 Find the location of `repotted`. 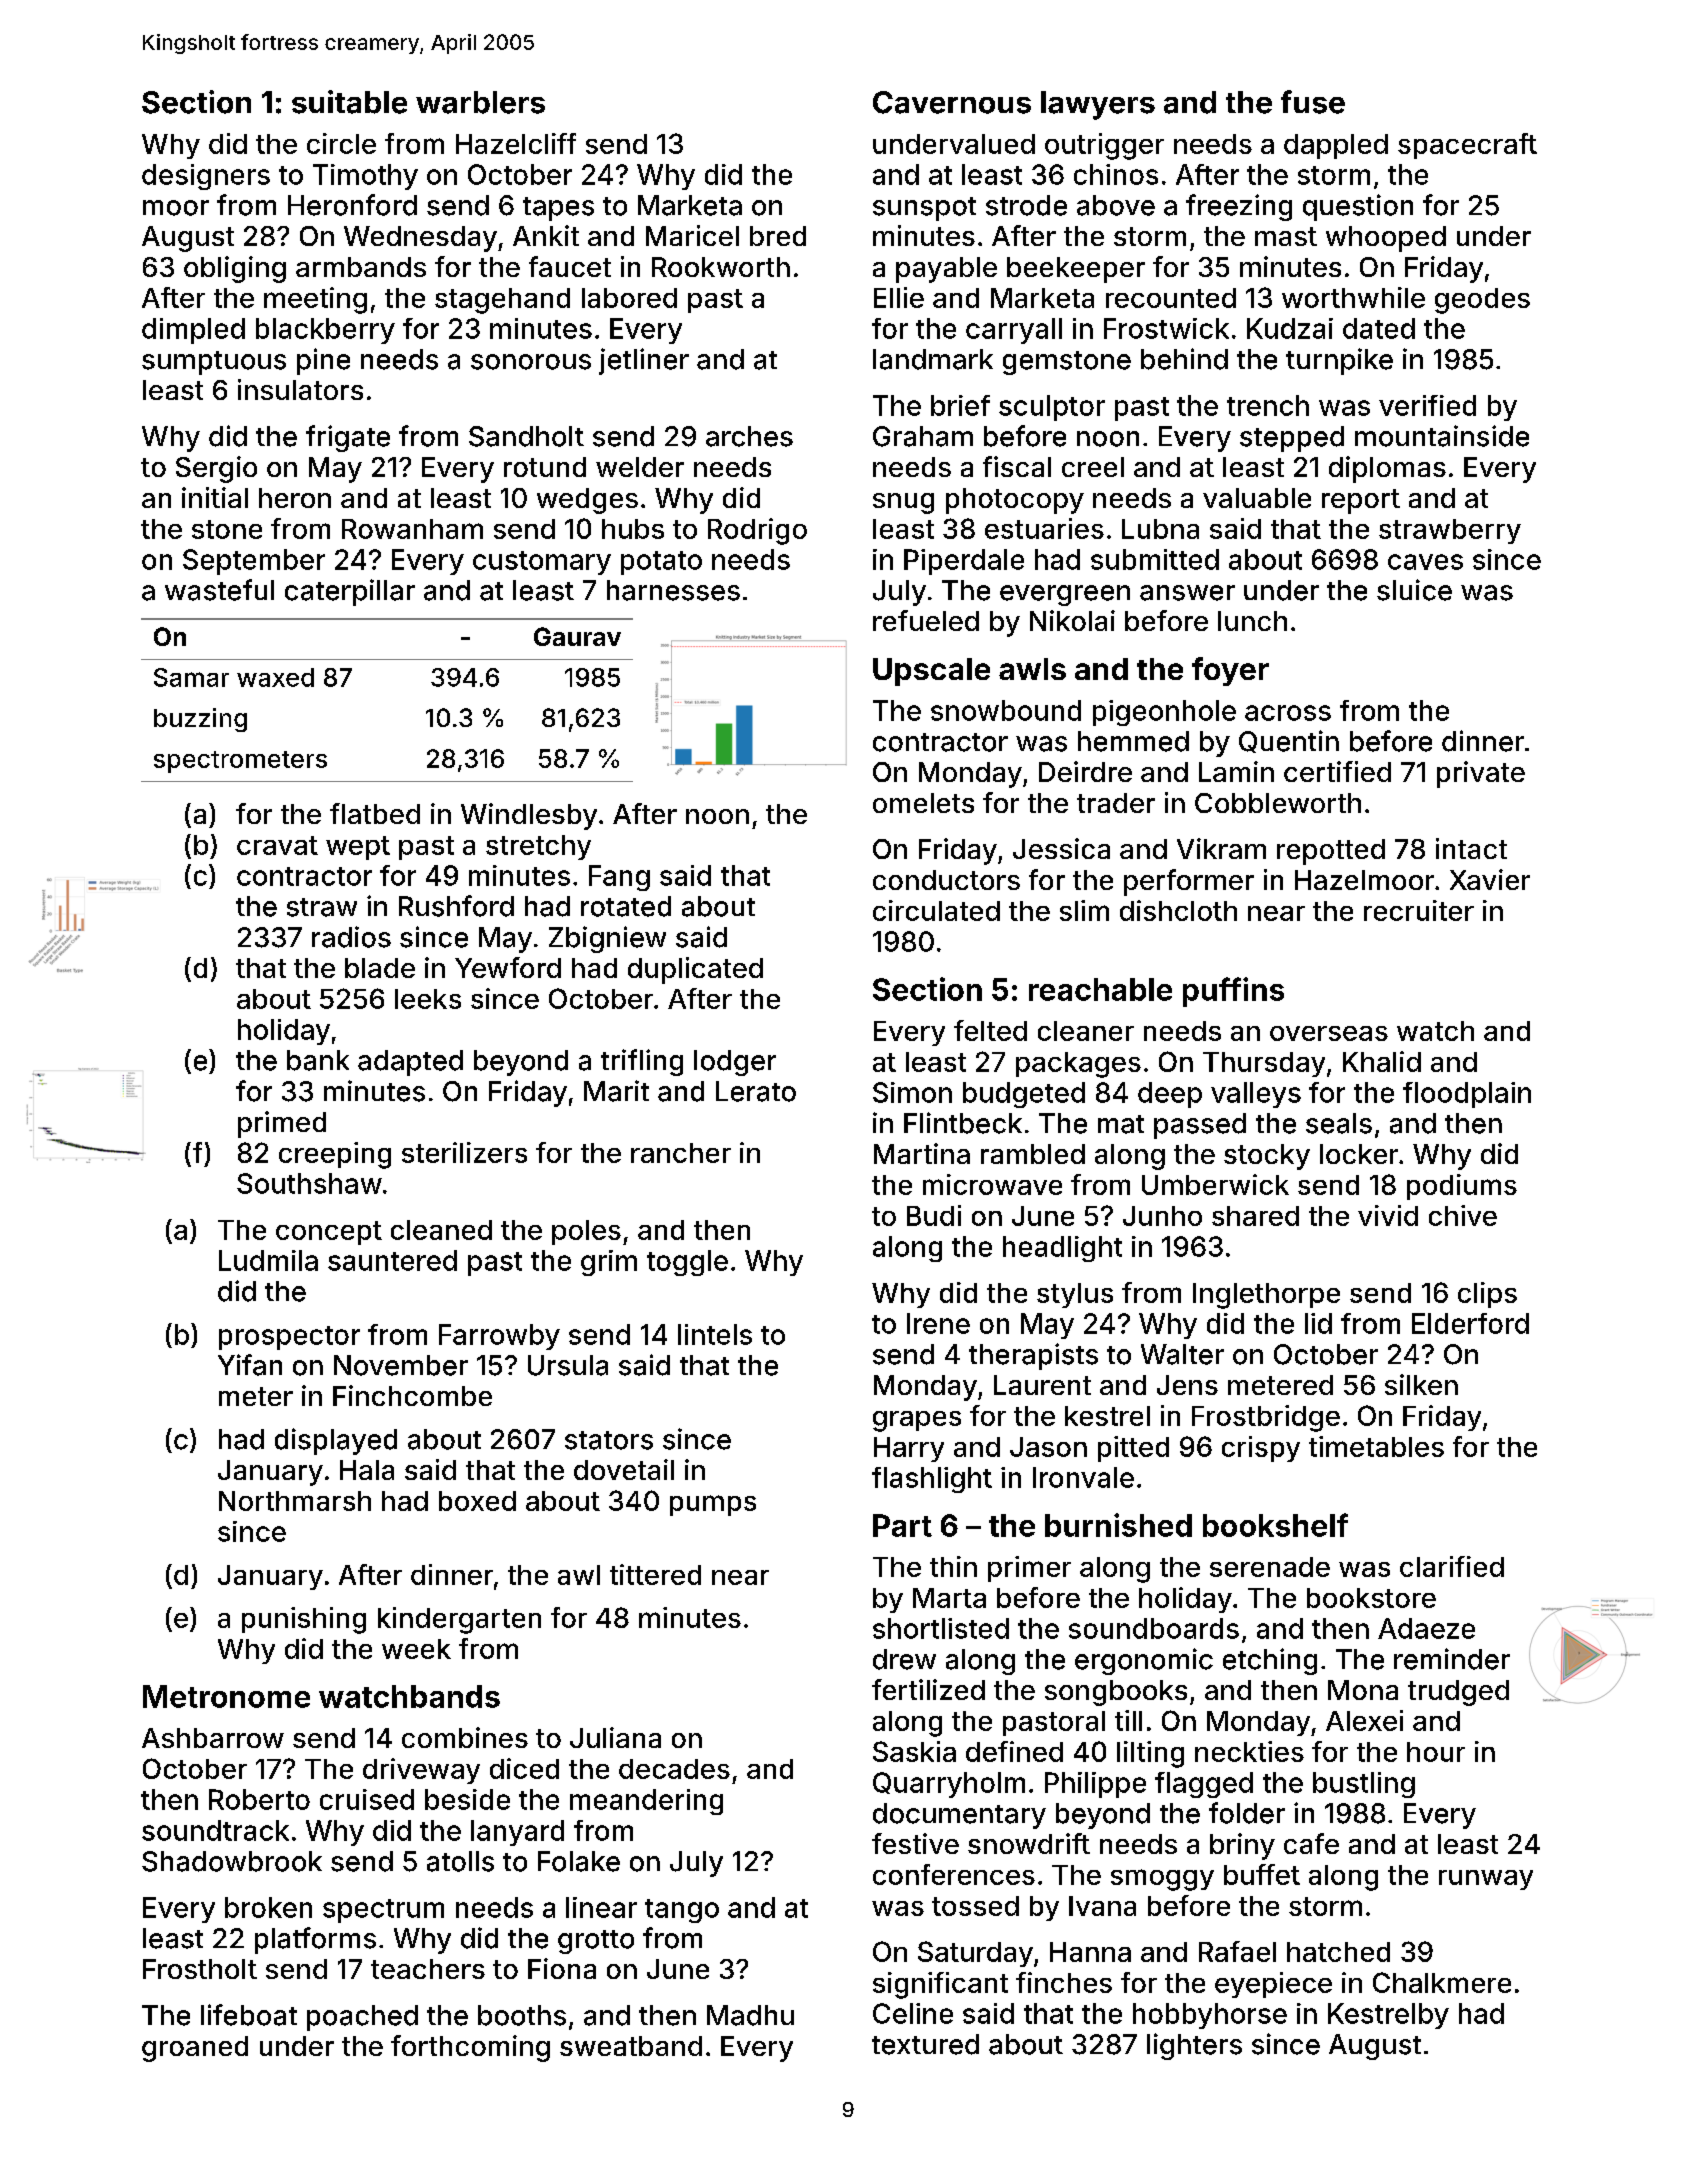

repotted is located at coordinates (1331, 852).
